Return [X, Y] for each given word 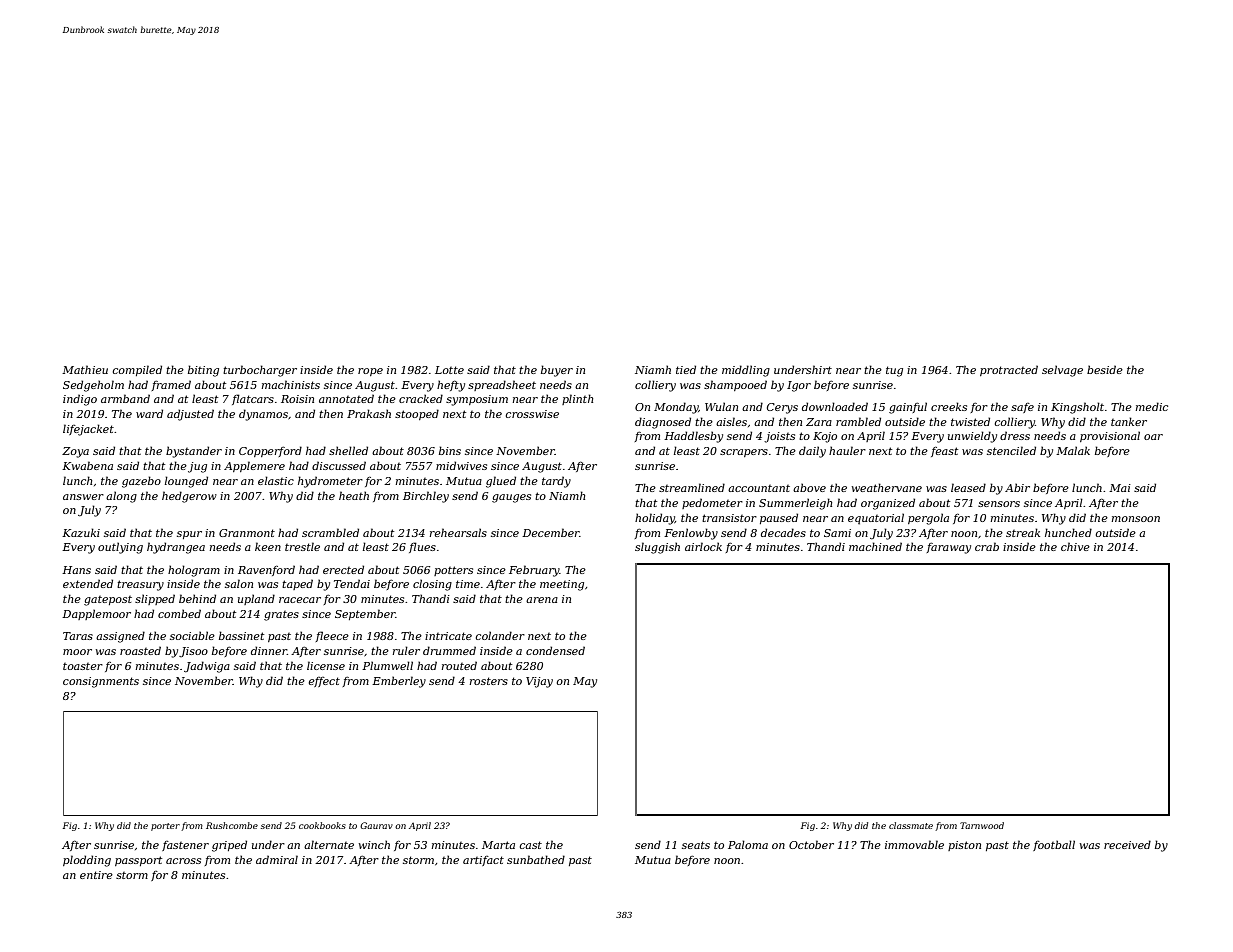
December [551, 532]
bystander [194, 452]
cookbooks [322, 825]
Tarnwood [982, 825]
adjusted [190, 415]
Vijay [539, 682]
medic [1152, 406]
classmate [911, 825]
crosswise [532, 414]
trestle [302, 546]
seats [696, 845]
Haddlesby [693, 437]
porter [165, 827]
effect [324, 682]
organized [888, 504]
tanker [1129, 421]
